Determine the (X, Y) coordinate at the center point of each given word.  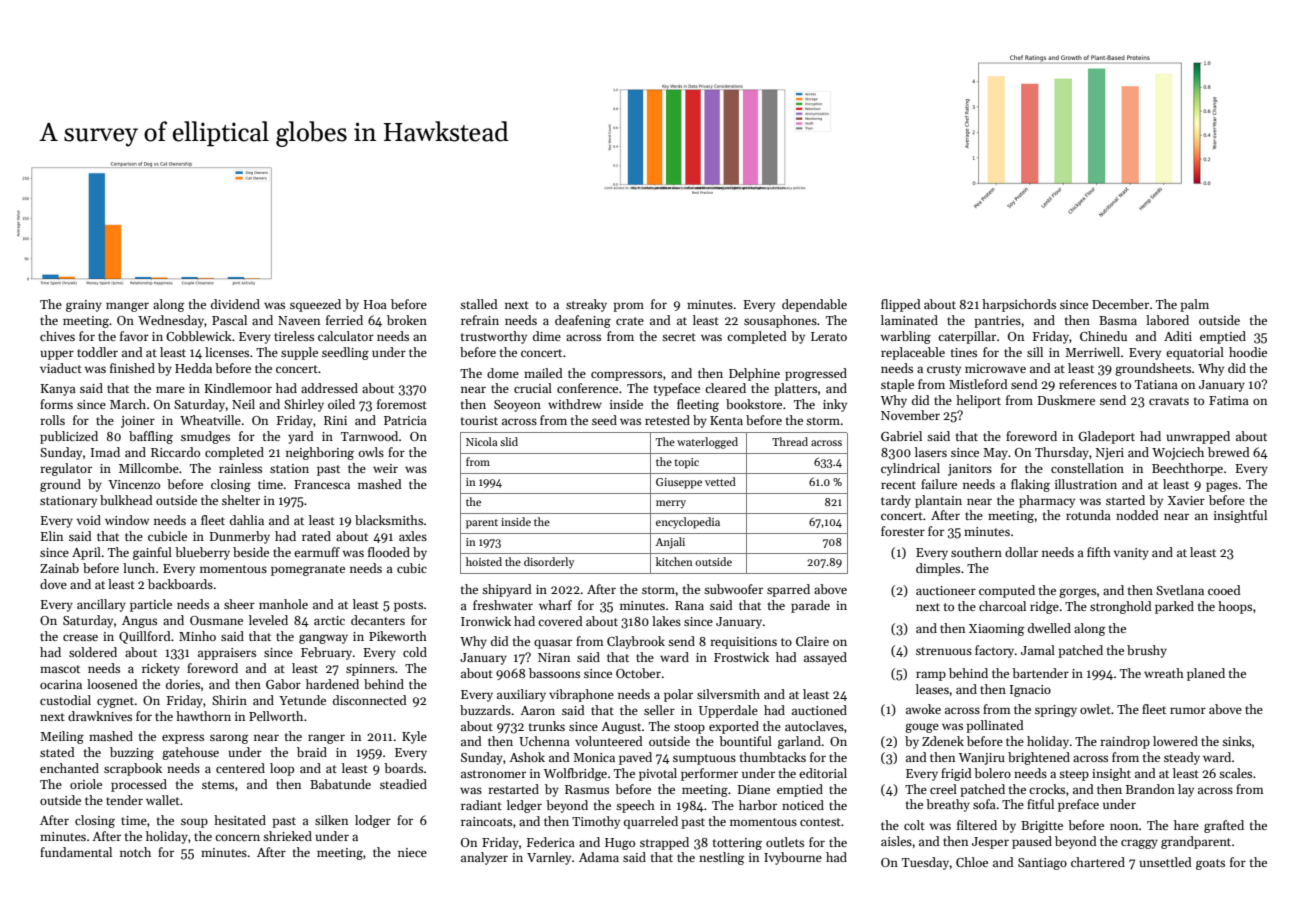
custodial (65, 700)
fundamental (76, 852)
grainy (84, 306)
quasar (553, 644)
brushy (1147, 651)
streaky (586, 305)
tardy (896, 501)
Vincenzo (134, 484)
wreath (1164, 673)
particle (151, 605)
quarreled (651, 822)
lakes (666, 621)
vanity (1131, 554)
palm (1194, 305)
